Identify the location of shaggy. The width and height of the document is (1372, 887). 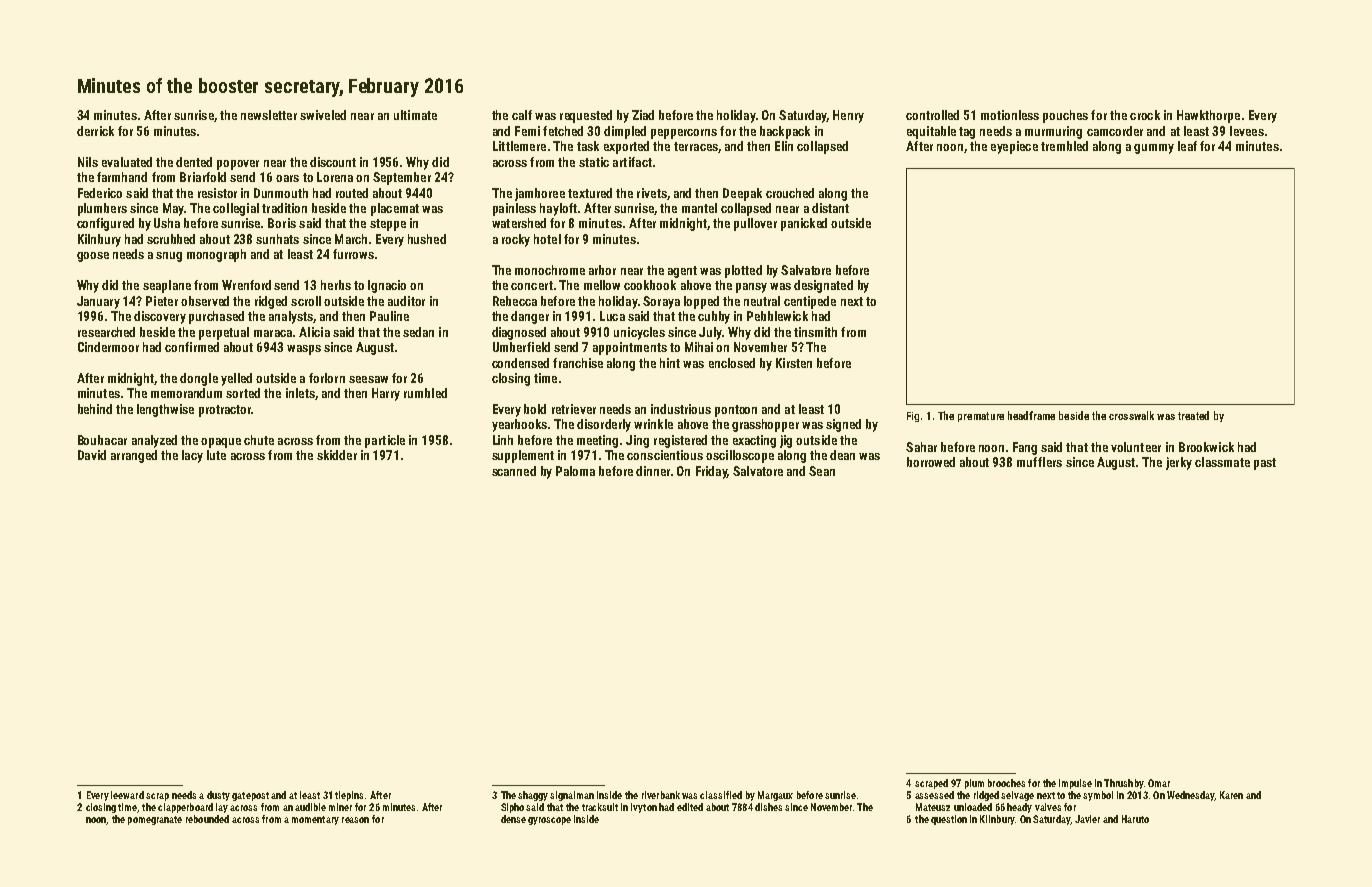
(533, 796).
